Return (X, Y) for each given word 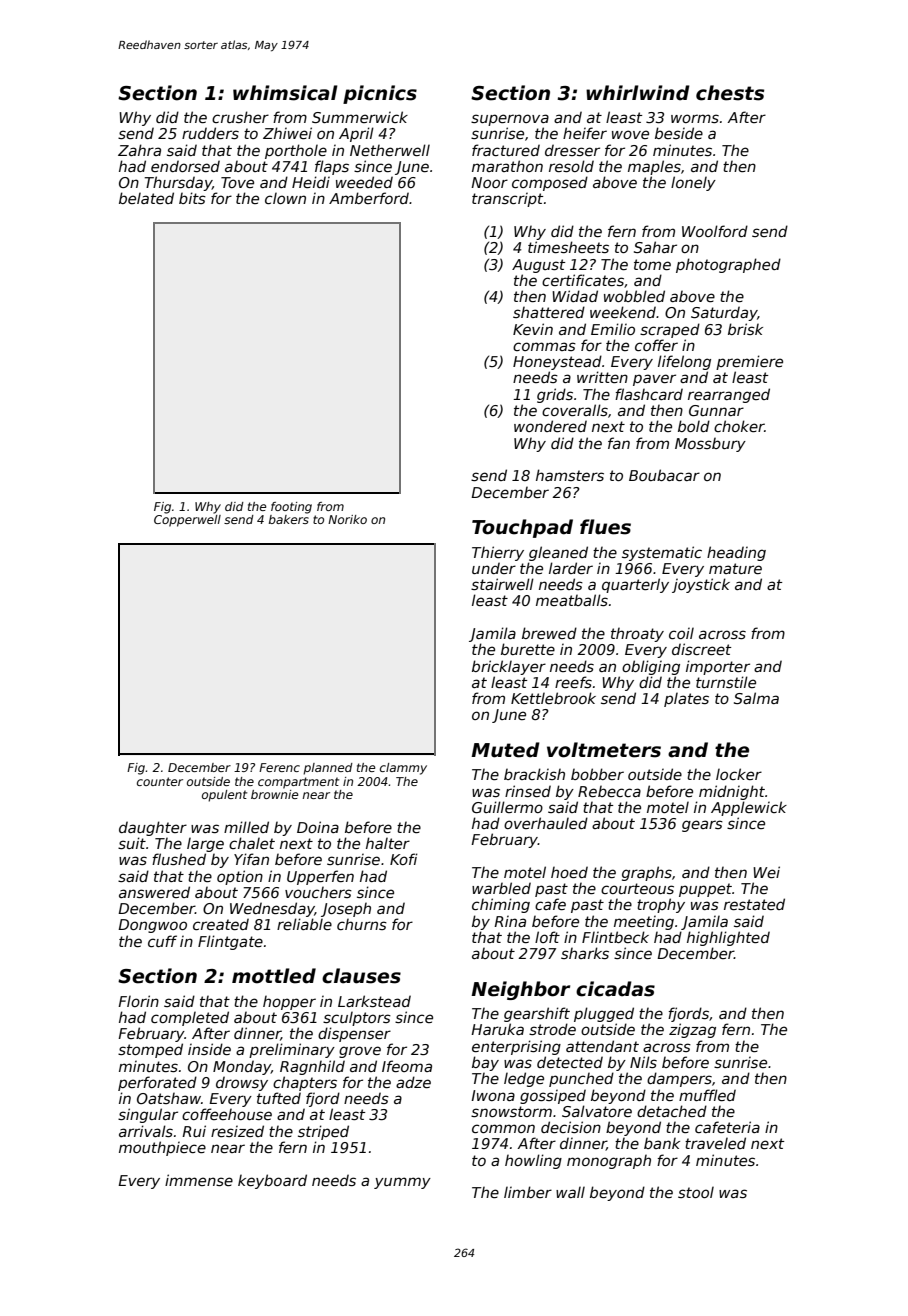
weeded (364, 182)
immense (199, 1180)
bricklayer (509, 667)
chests (730, 93)
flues (605, 527)
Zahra (139, 150)
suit (132, 843)
